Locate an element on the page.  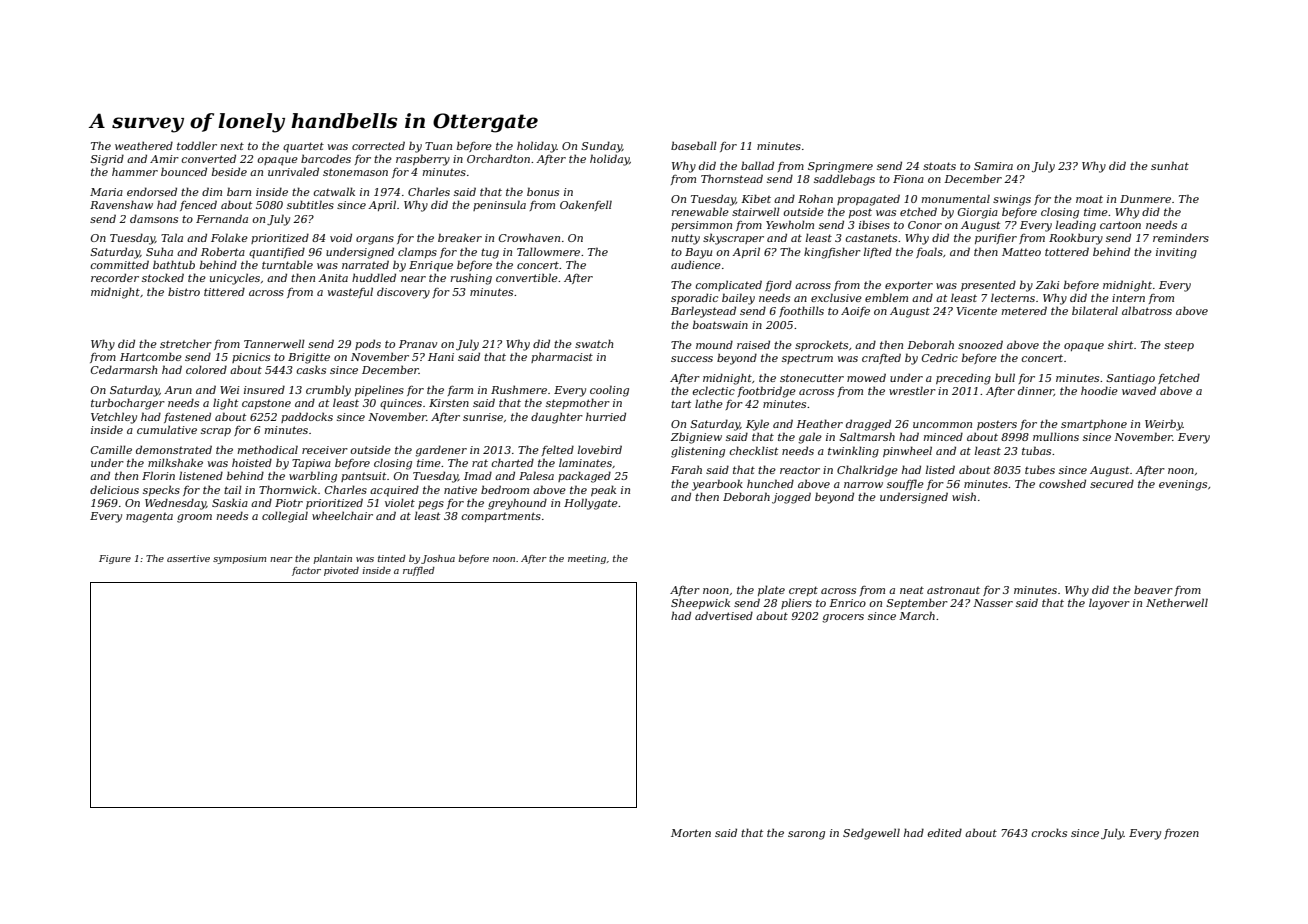
fastened is located at coordinates (187, 417).
